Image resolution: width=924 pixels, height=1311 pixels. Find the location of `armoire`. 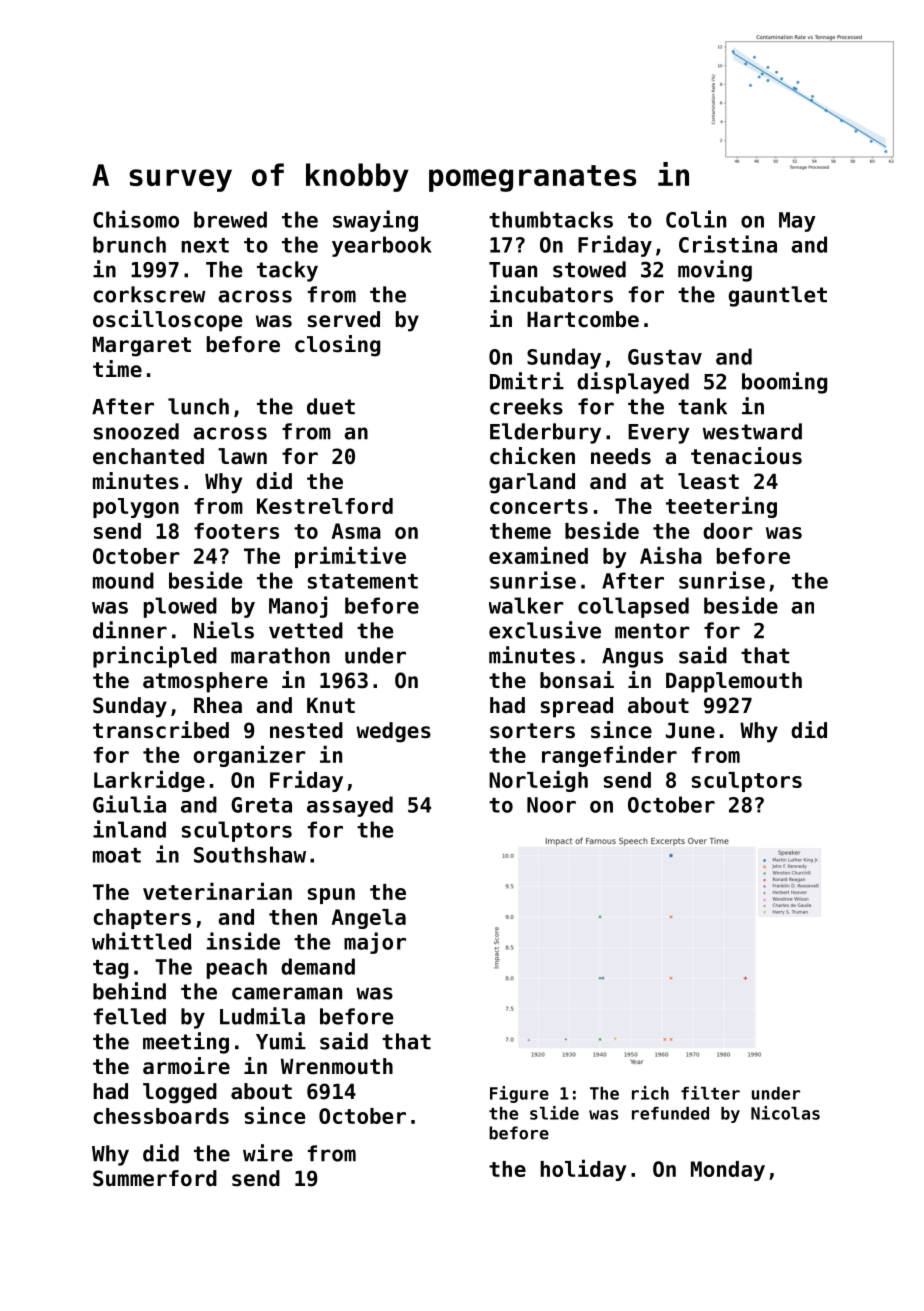

armoire is located at coordinates (186, 1066).
